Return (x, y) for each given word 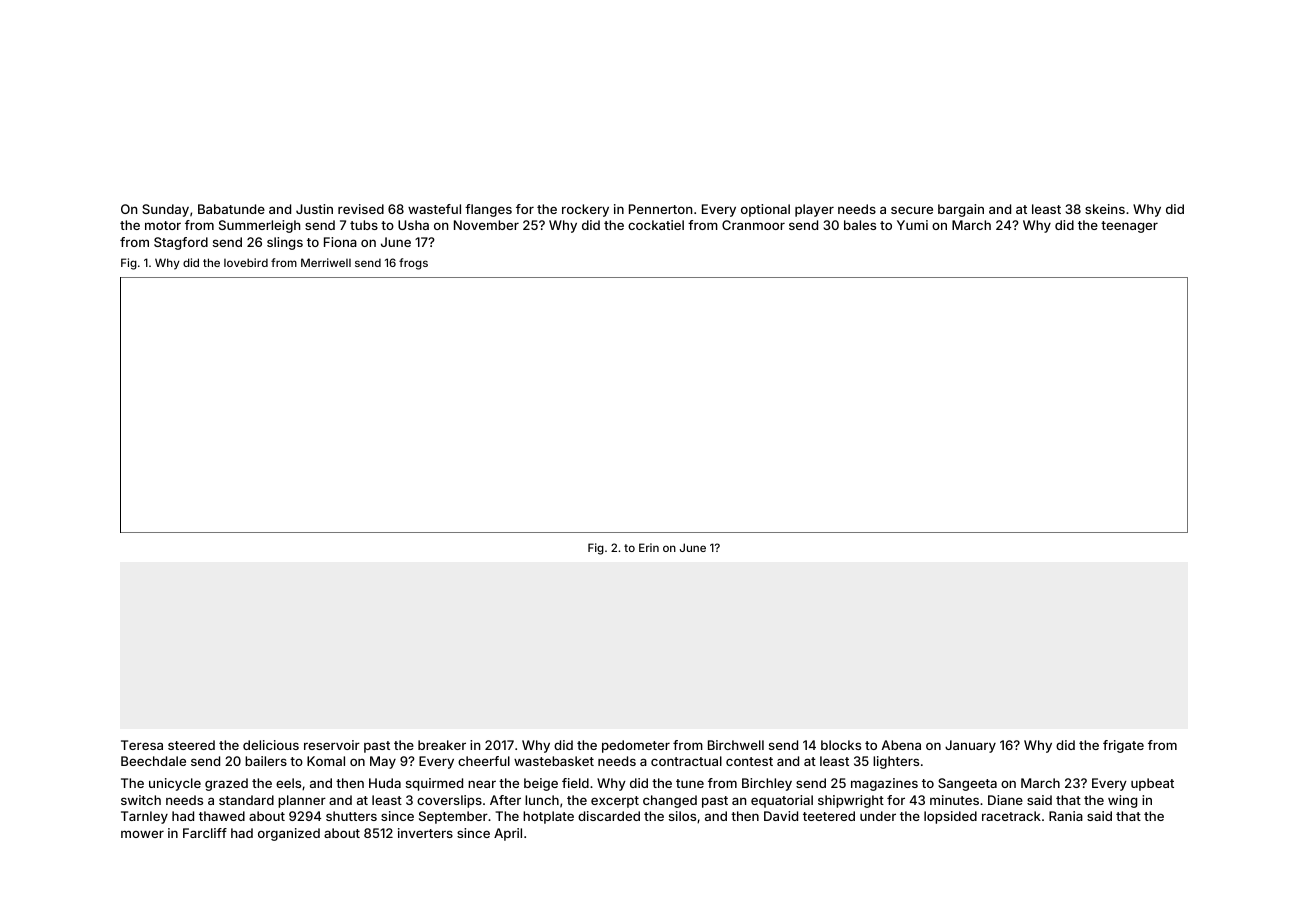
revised (361, 209)
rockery (585, 210)
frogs (413, 264)
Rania (1066, 816)
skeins (1105, 209)
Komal (326, 761)
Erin (649, 547)
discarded (609, 816)
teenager (1129, 227)
